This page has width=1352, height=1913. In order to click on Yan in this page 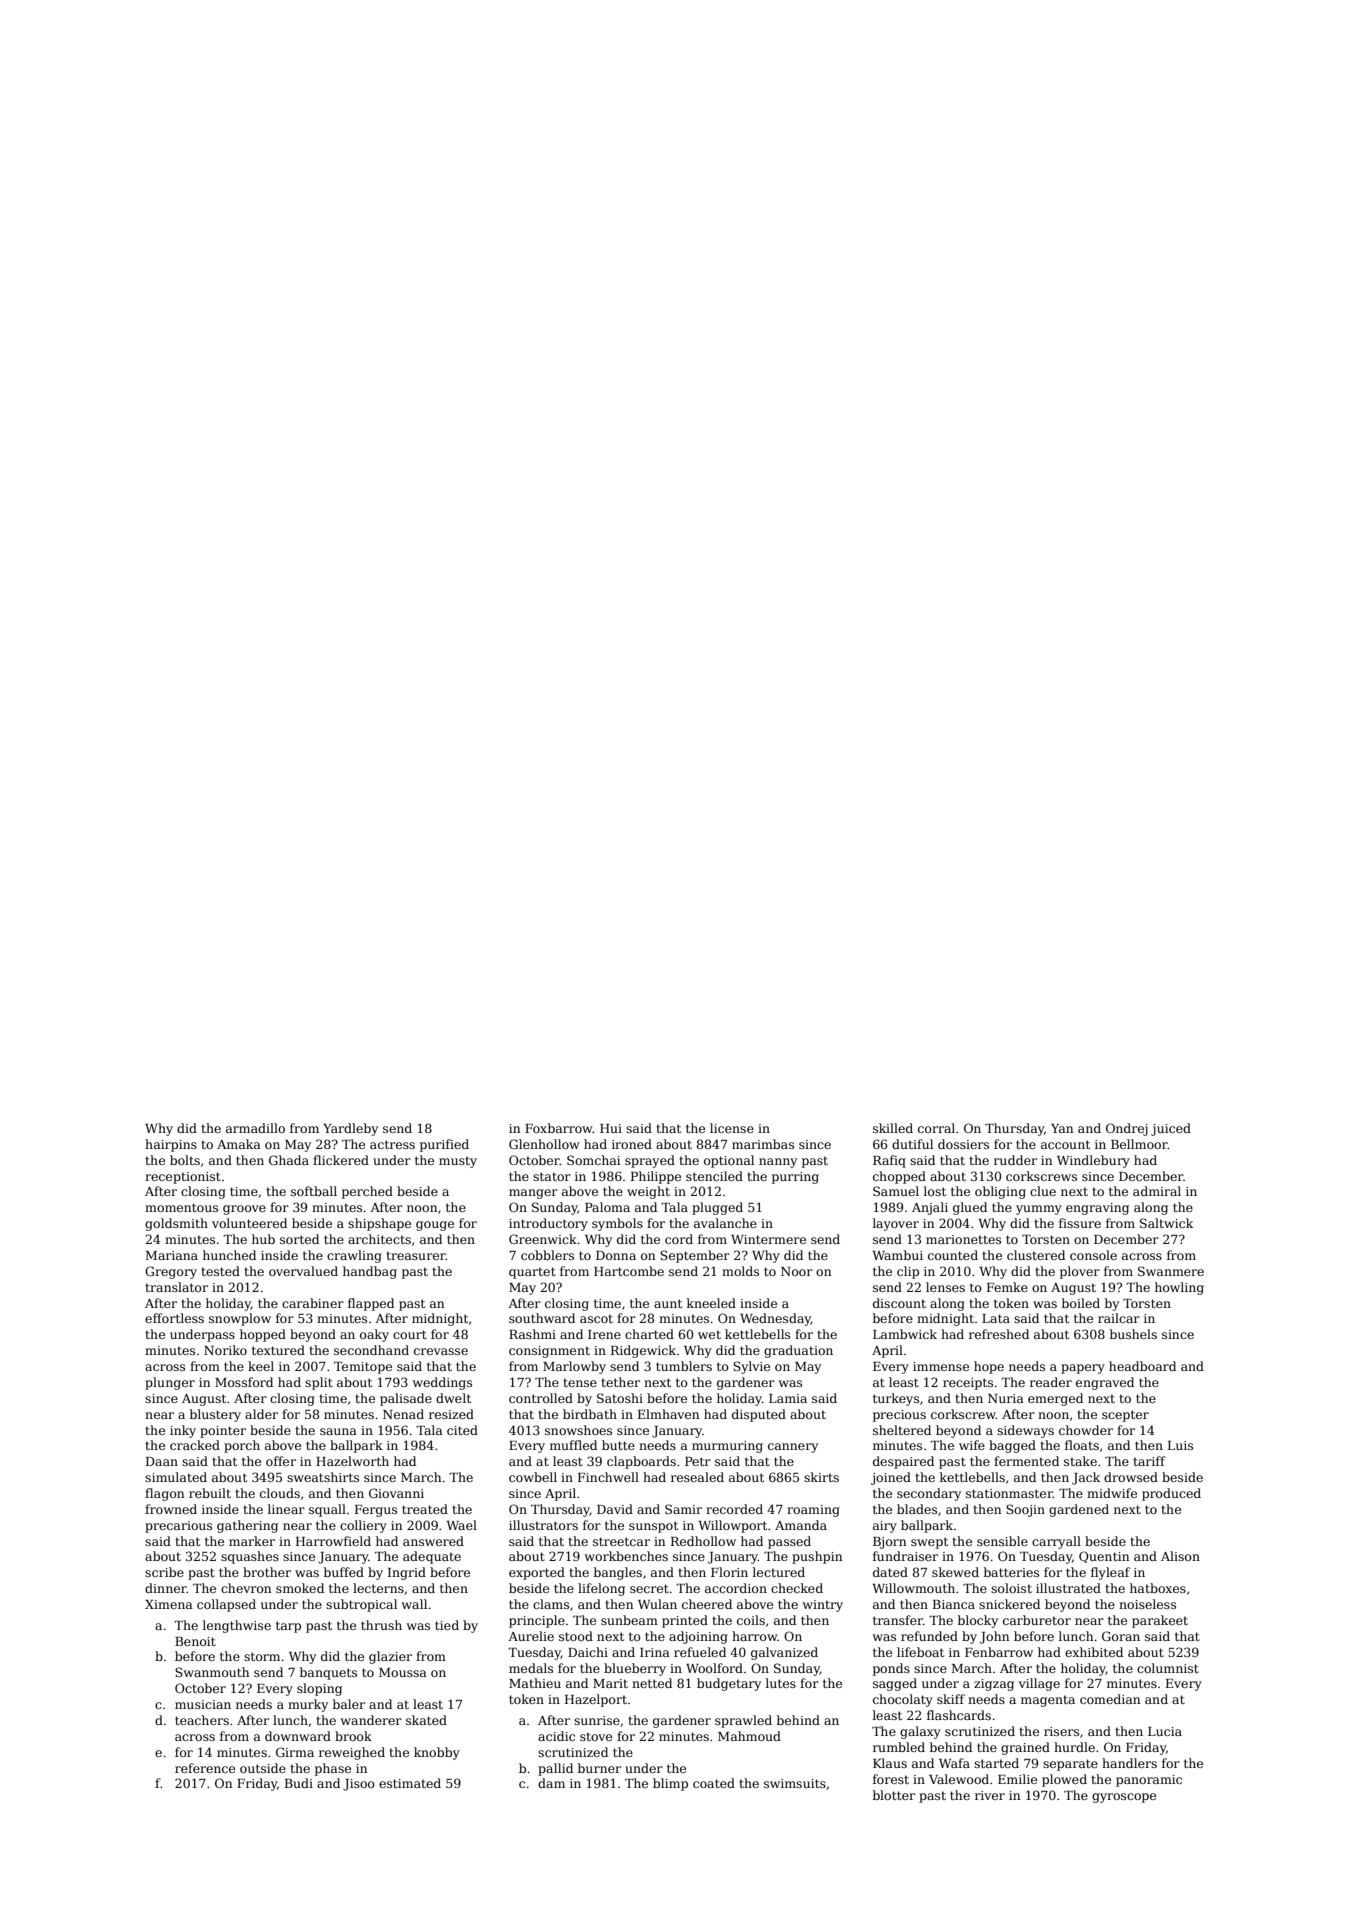, I will do `click(1062, 1128)`.
